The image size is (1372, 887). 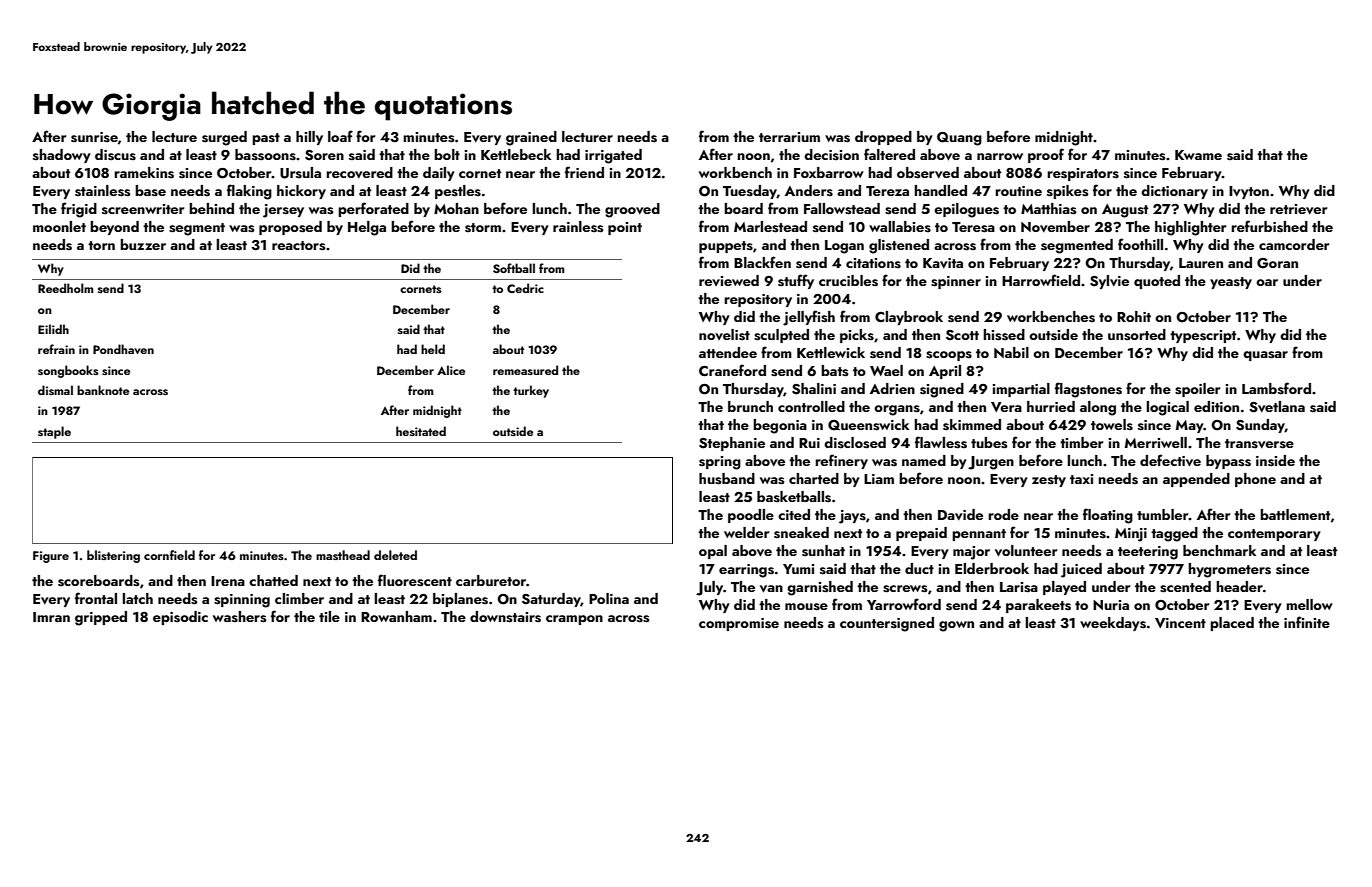 I want to click on grained, so click(x=531, y=138).
